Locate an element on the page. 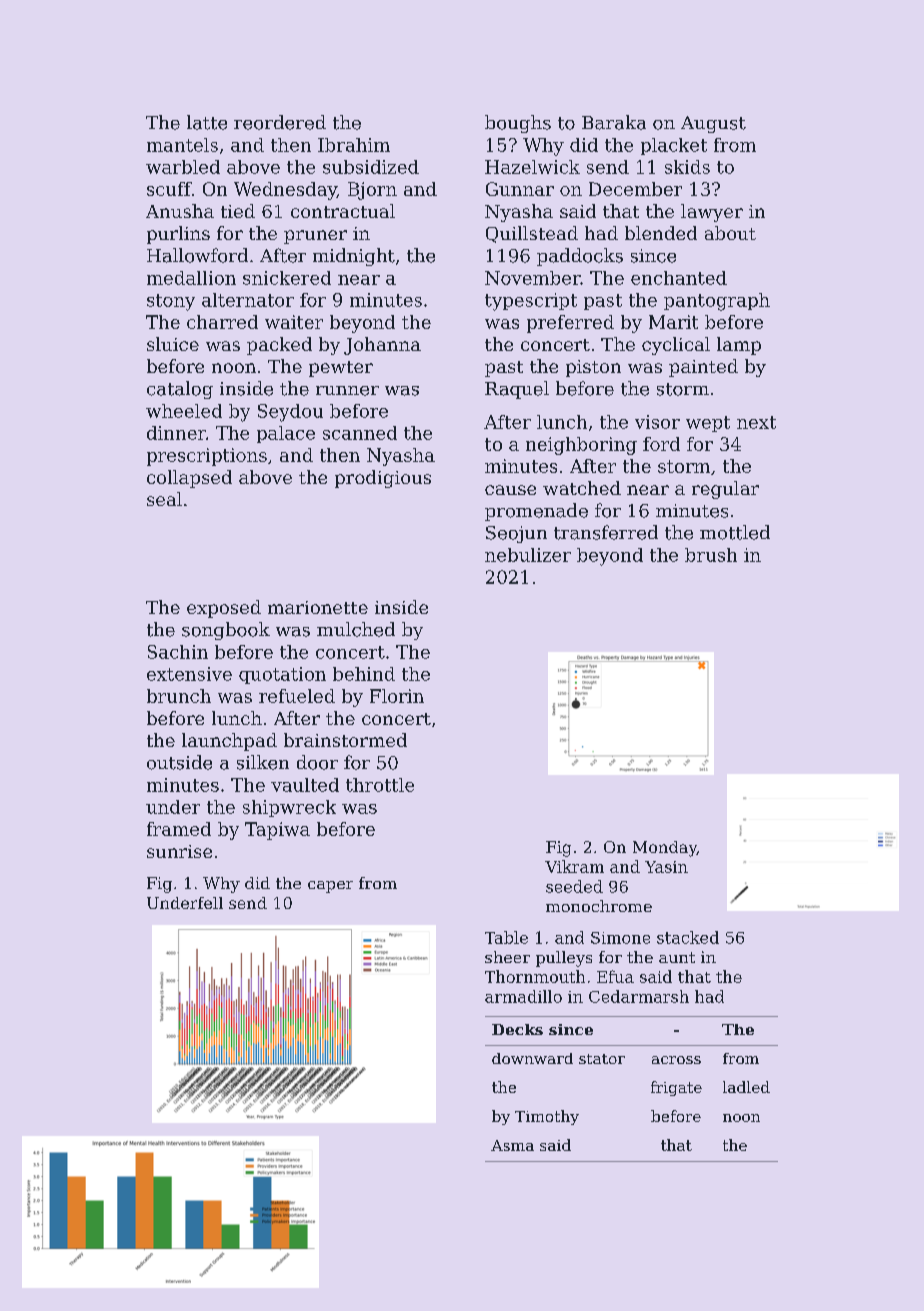 This document has width=924, height=1311. stator is located at coordinates (602, 1059).
